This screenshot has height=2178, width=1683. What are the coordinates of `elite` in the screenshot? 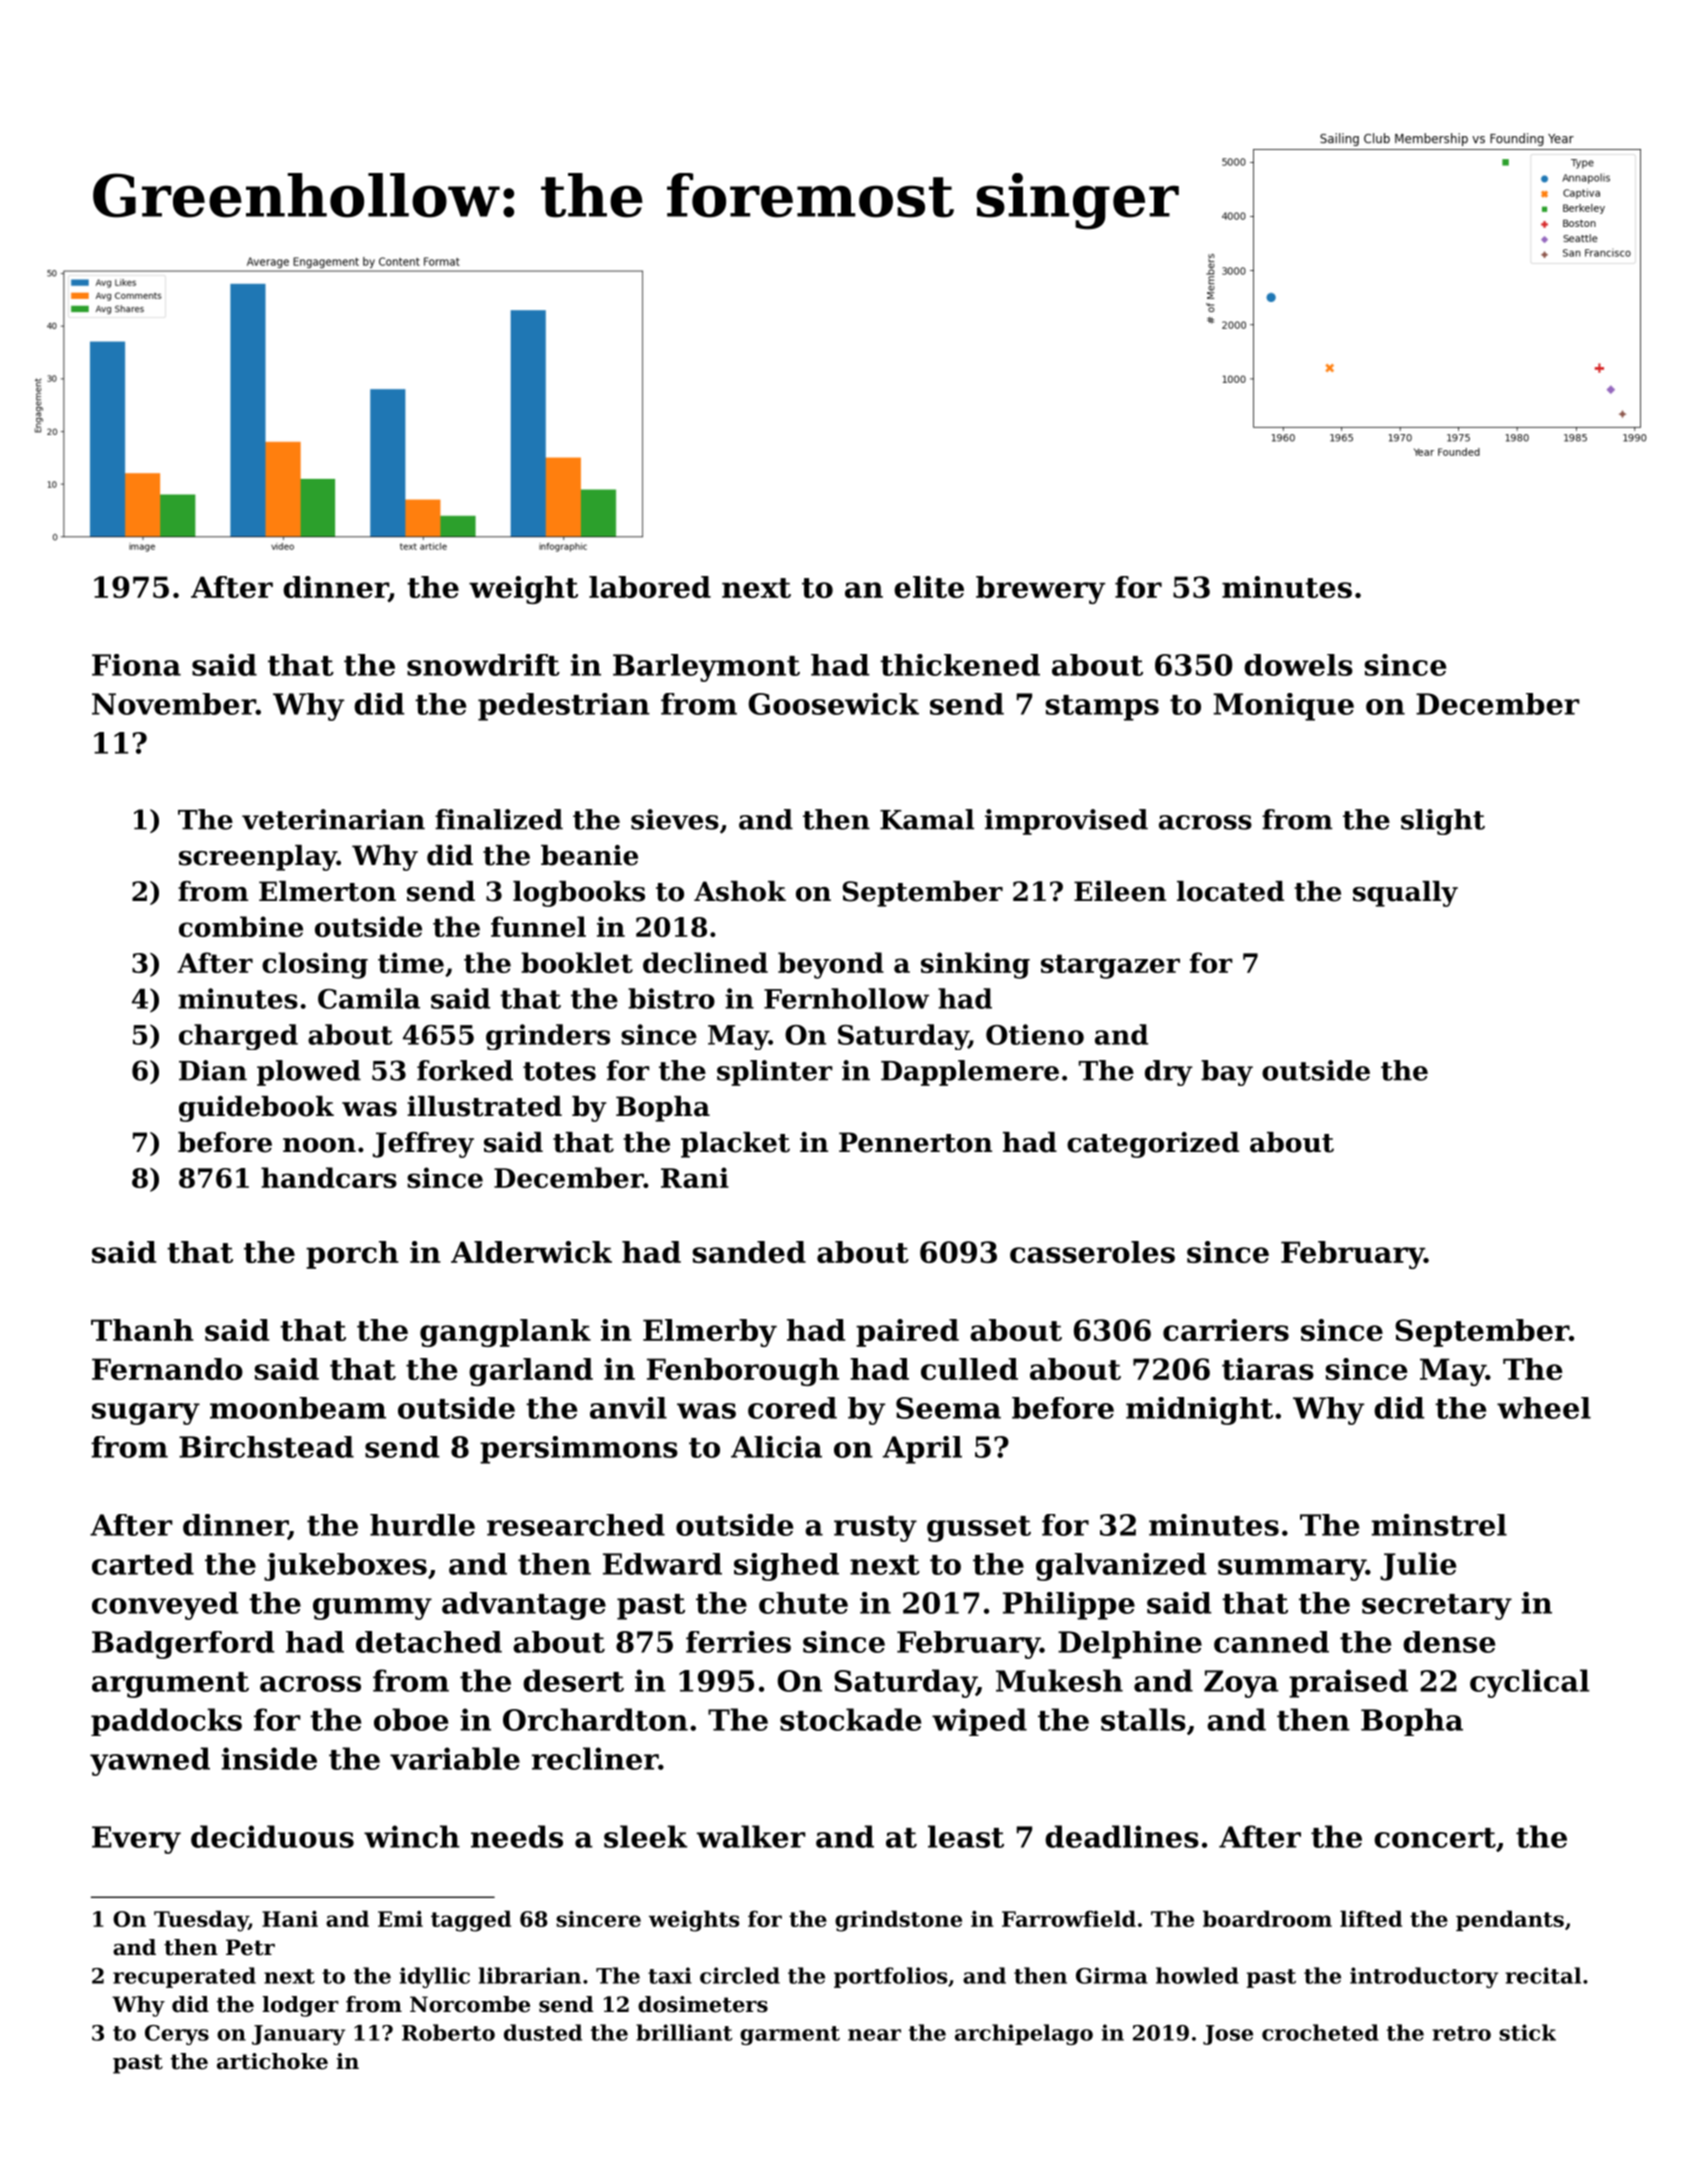 It's located at (929, 587).
